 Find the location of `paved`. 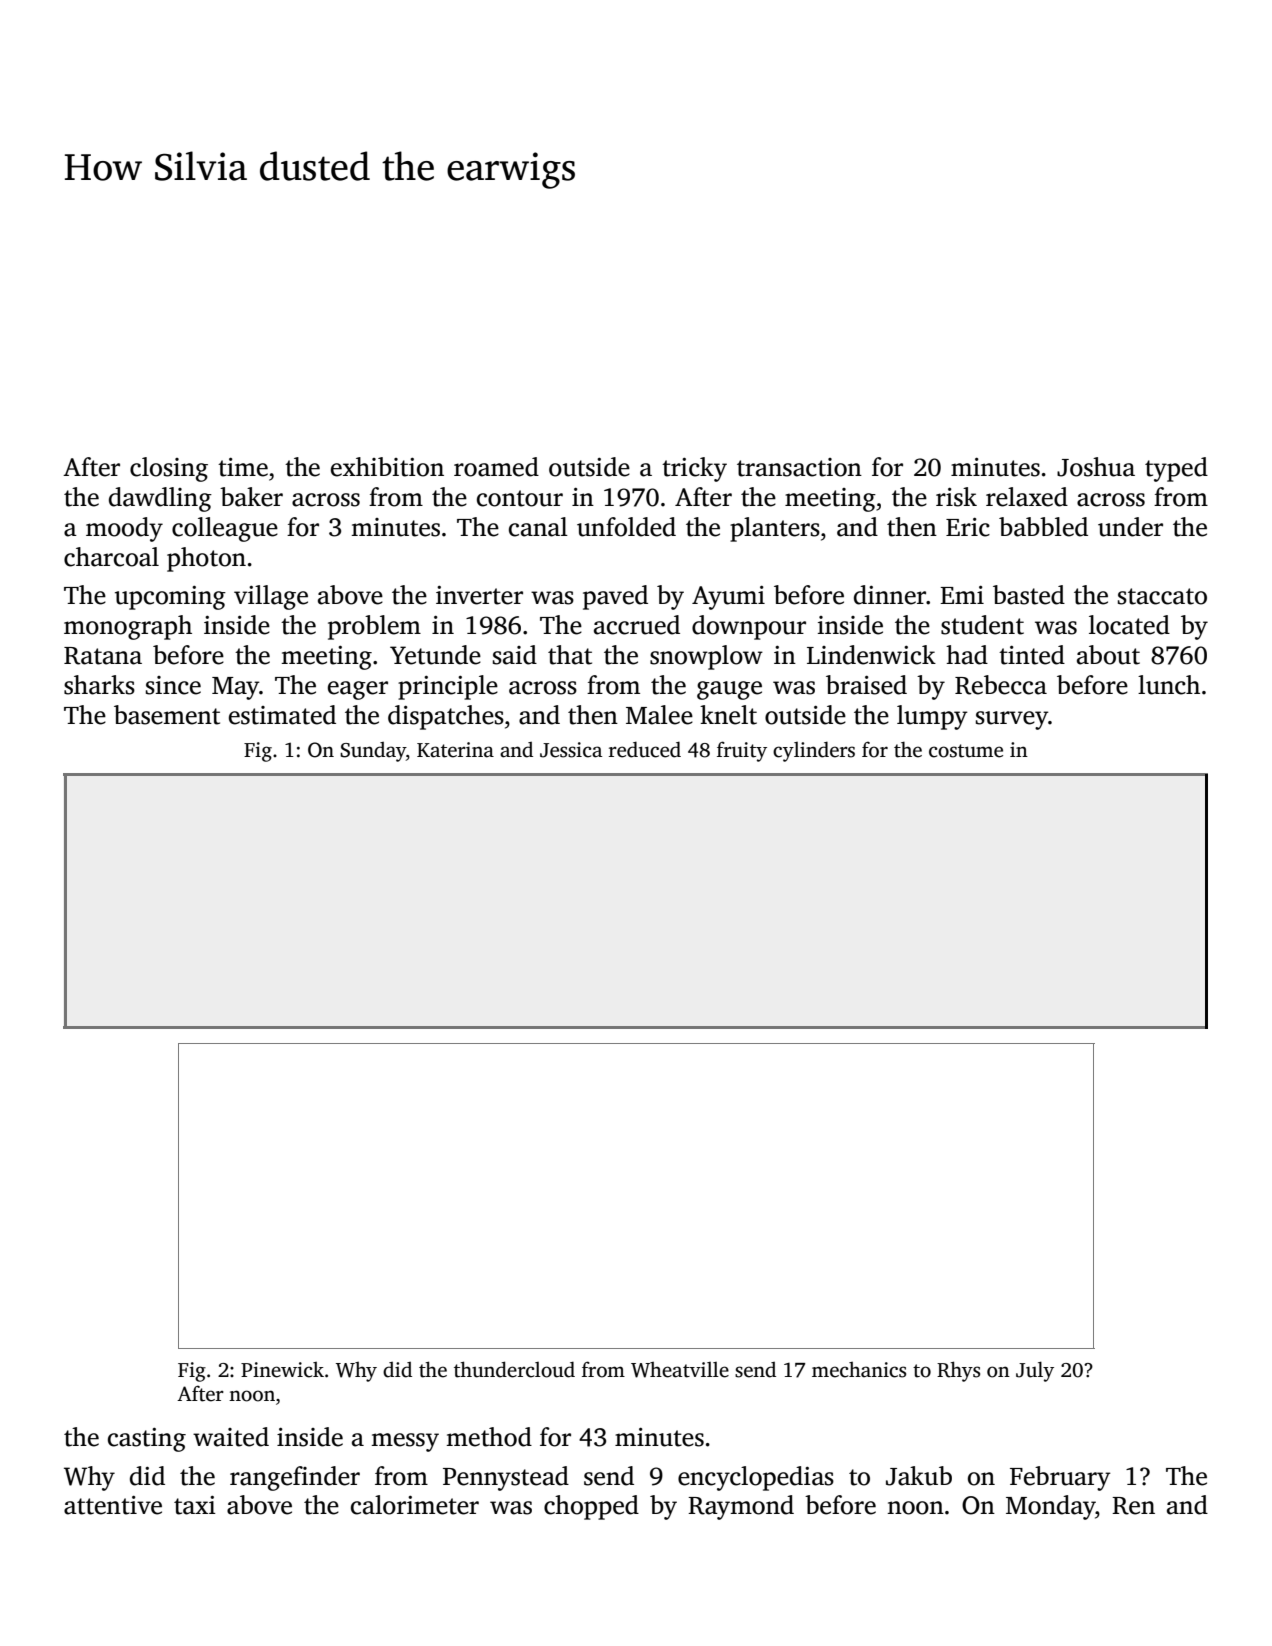

paved is located at coordinates (615, 597).
